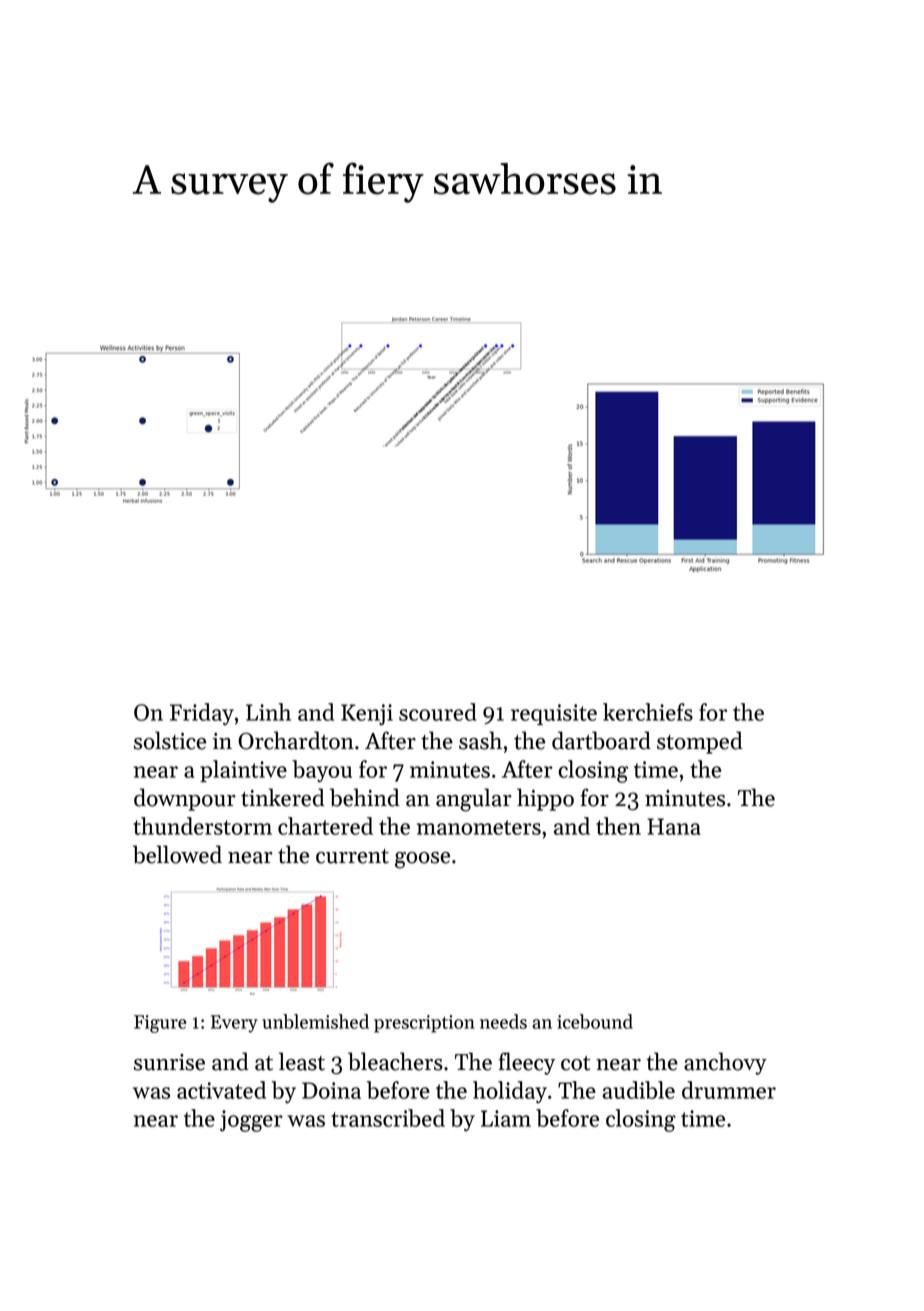  What do you see at coordinates (438, 712) in the screenshot?
I see `scoured` at bounding box center [438, 712].
